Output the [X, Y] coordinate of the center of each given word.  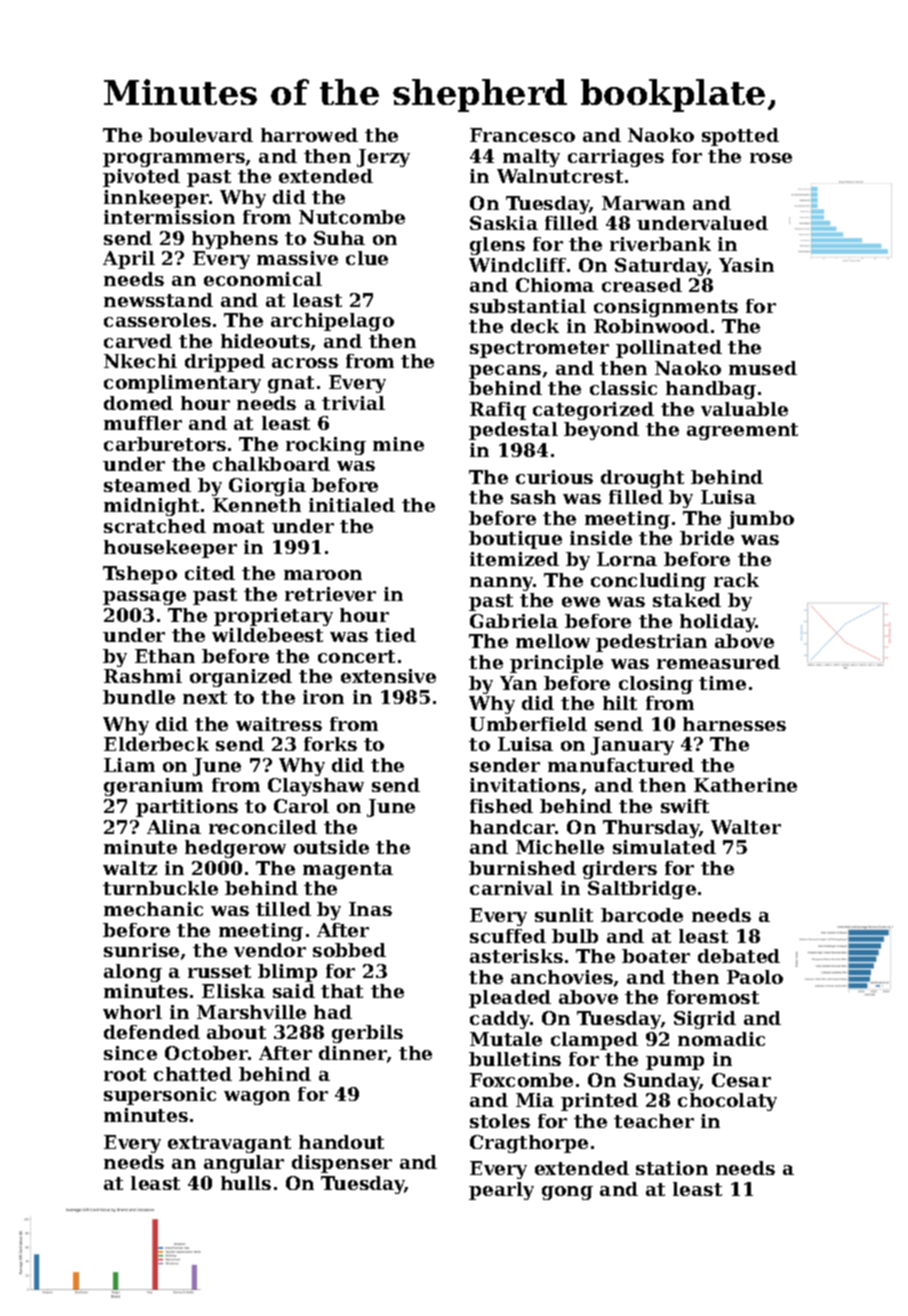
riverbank [660, 244]
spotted [740, 137]
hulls [246, 1183]
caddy [500, 1020]
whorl [132, 1012]
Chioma [555, 285]
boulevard [201, 135]
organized [241, 678]
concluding [648, 582]
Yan [518, 683]
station [672, 1168]
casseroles [157, 320]
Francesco [522, 135]
